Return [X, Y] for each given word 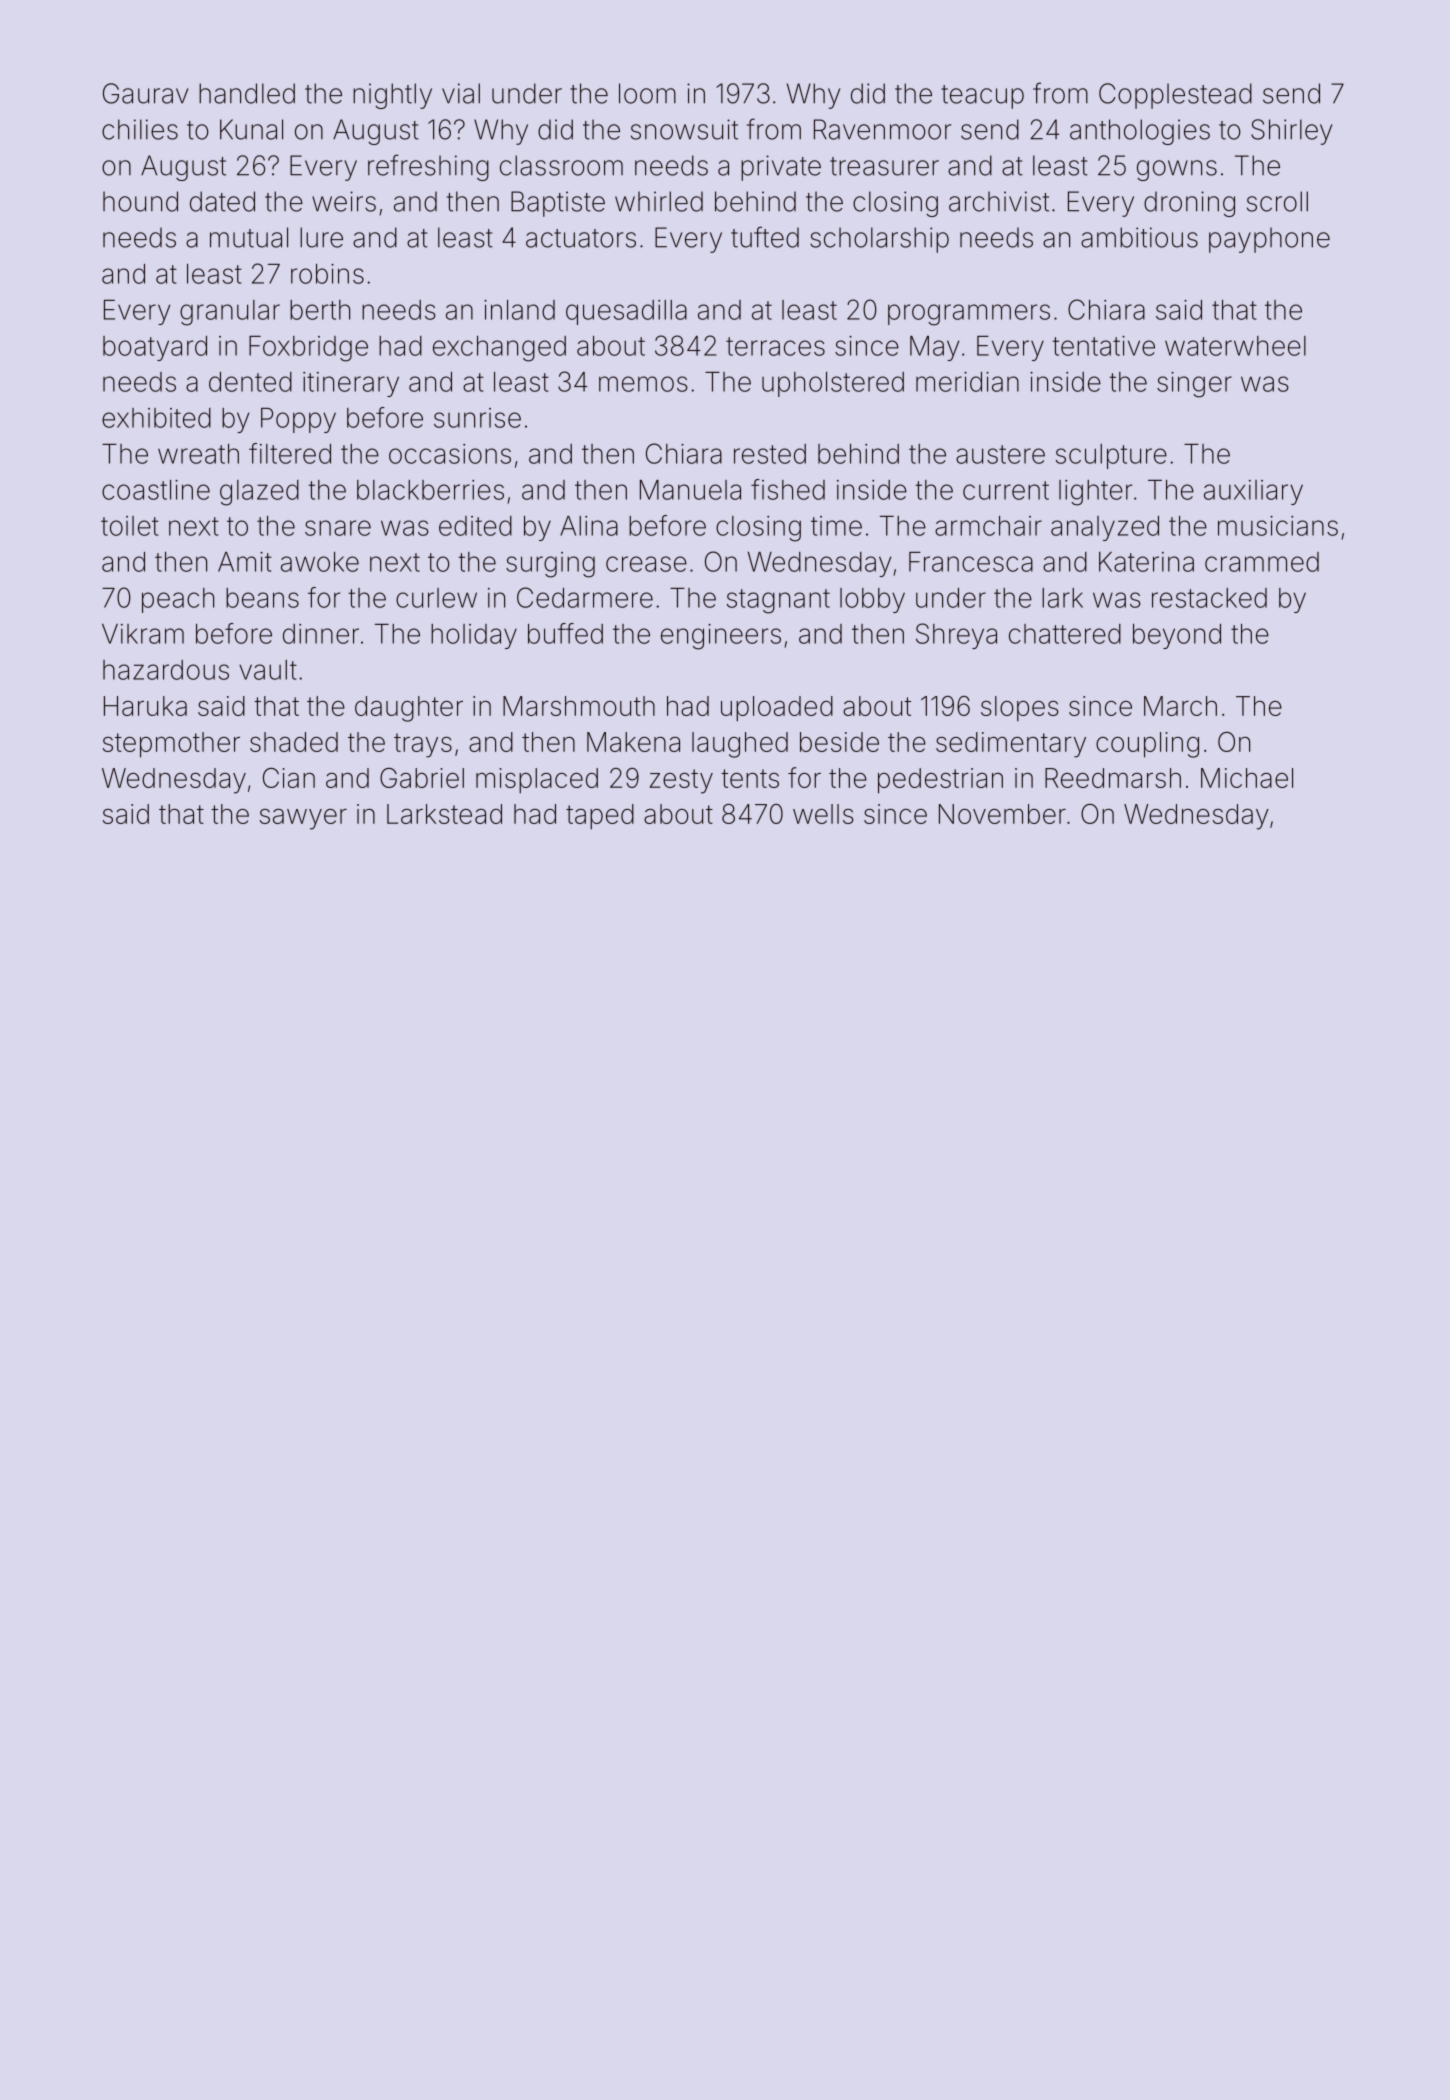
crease [646, 564]
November [1002, 814]
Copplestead [1175, 96]
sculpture [1111, 456]
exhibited [156, 418]
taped [600, 817]
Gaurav [145, 93]
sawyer [303, 819]
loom [647, 93]
